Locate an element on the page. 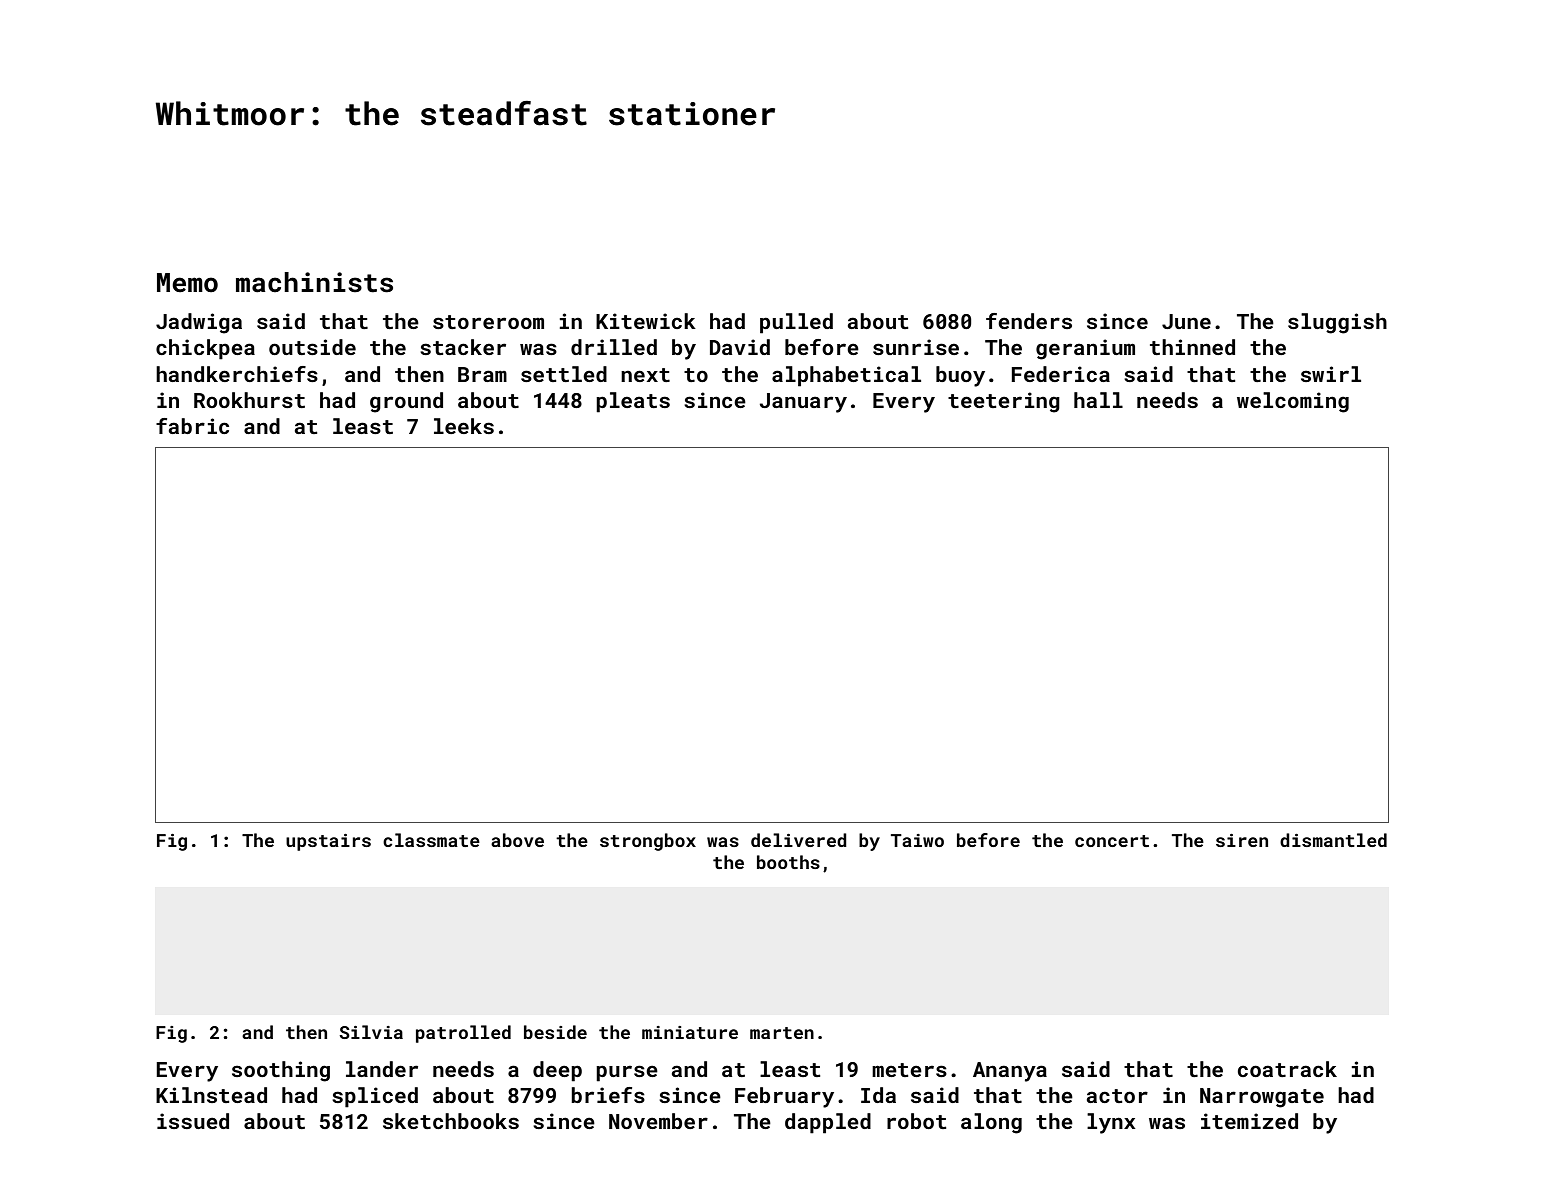  concert is located at coordinates (1112, 841).
